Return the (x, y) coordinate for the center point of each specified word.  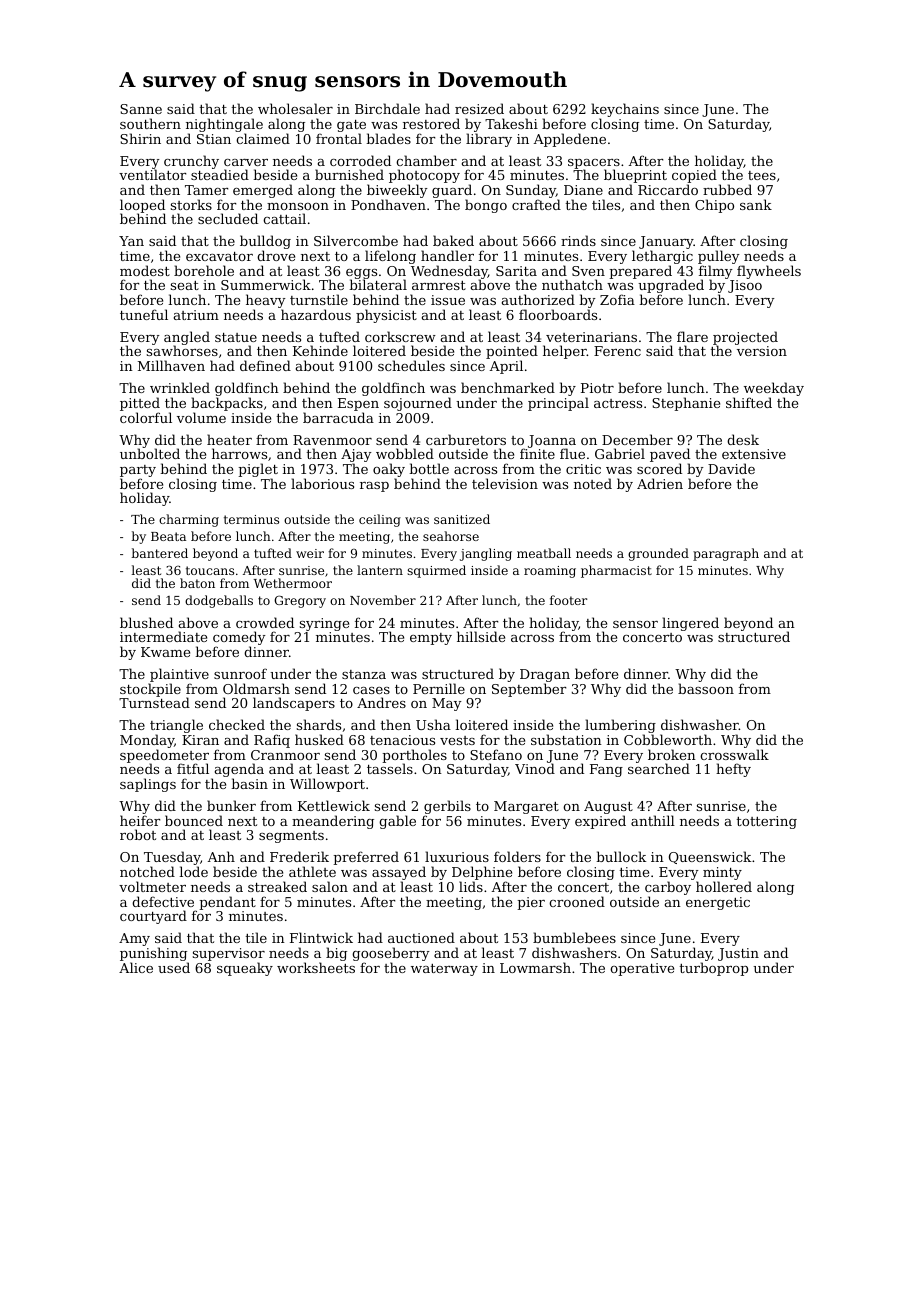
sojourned (418, 404)
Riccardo (668, 189)
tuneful (144, 314)
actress (618, 403)
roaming (550, 572)
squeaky (245, 969)
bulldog (265, 243)
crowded (265, 622)
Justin (738, 954)
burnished (349, 174)
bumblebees (574, 937)
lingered (690, 624)
